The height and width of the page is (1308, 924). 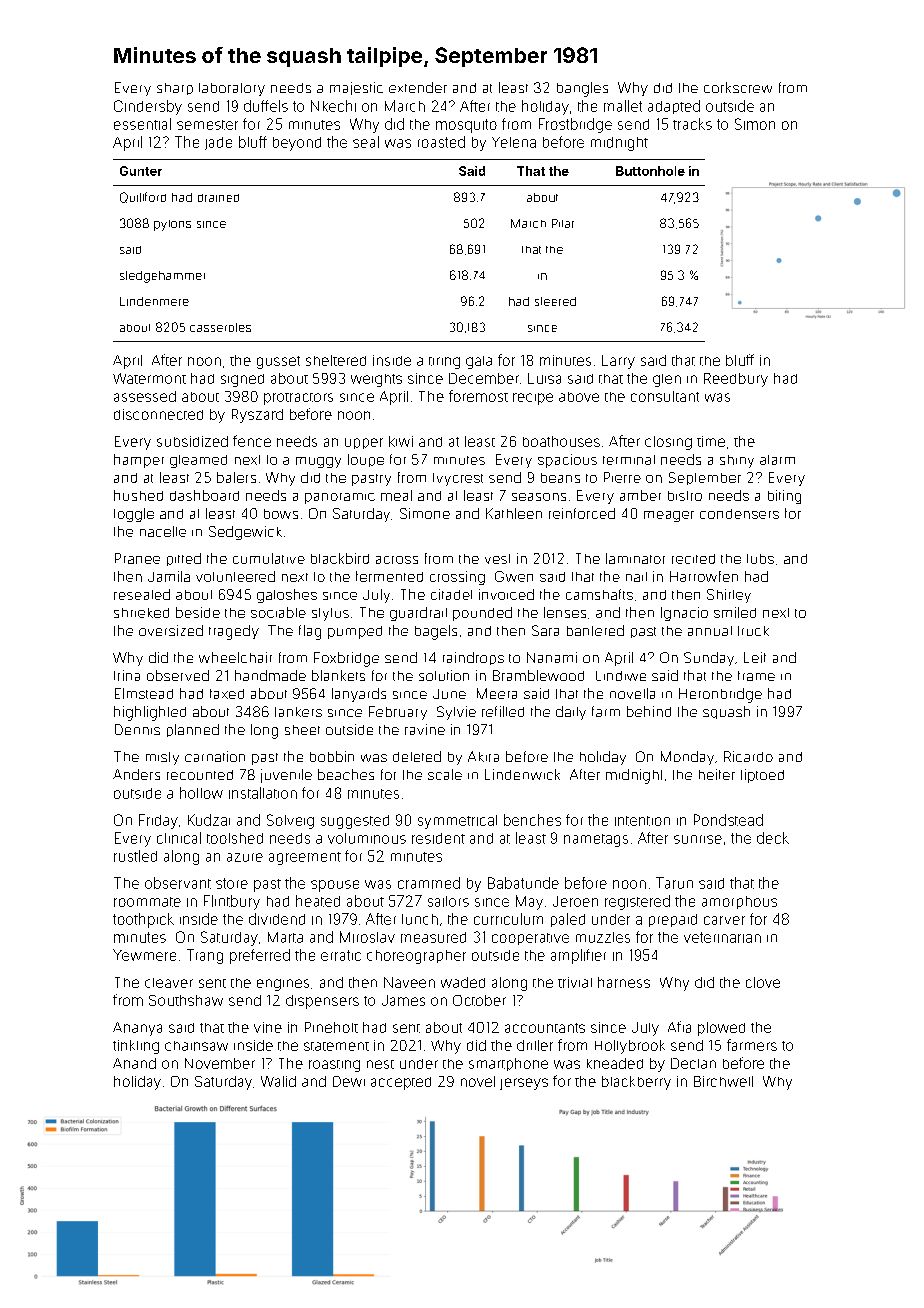 I want to click on engines, so click(x=283, y=985).
